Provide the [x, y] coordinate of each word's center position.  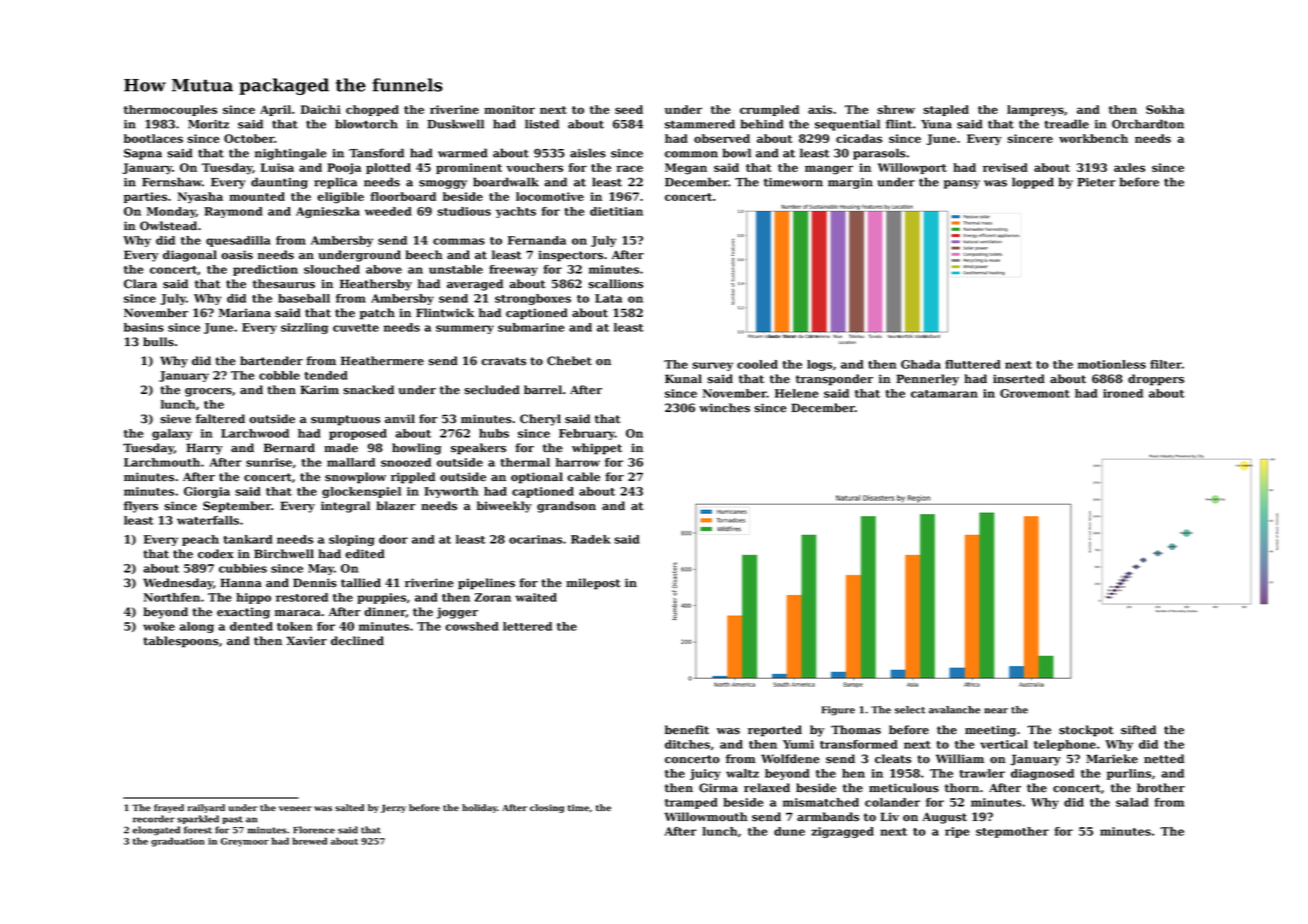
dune [789, 831]
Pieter [1096, 182]
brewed [309, 841]
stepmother [1012, 832]
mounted [257, 196]
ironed [1123, 393]
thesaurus [284, 284]
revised [1005, 167]
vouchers [534, 167]
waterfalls [208, 520]
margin [850, 183]
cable [583, 477]
